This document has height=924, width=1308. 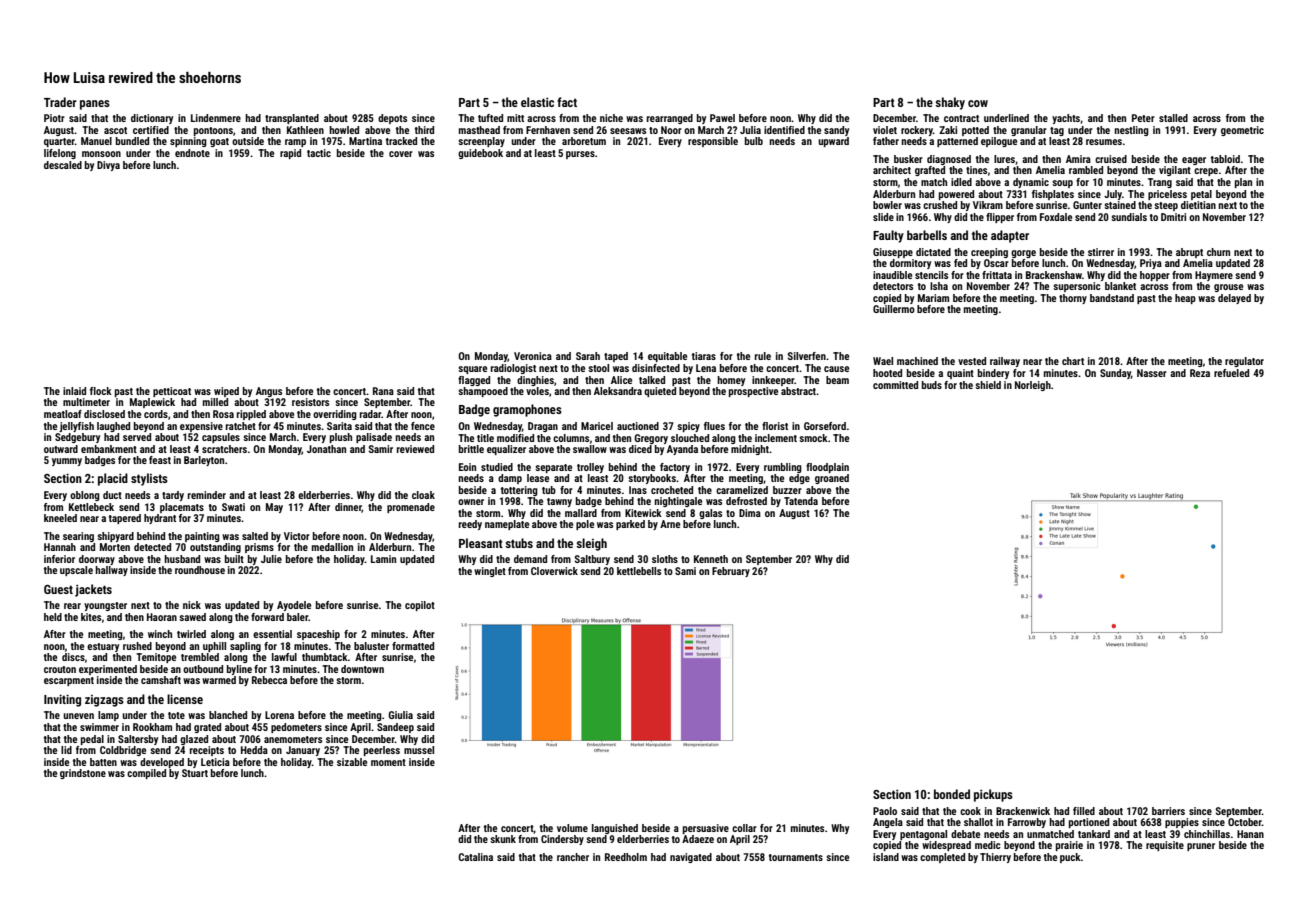 What do you see at coordinates (362, 669) in the document?
I see `downtown` at bounding box center [362, 669].
